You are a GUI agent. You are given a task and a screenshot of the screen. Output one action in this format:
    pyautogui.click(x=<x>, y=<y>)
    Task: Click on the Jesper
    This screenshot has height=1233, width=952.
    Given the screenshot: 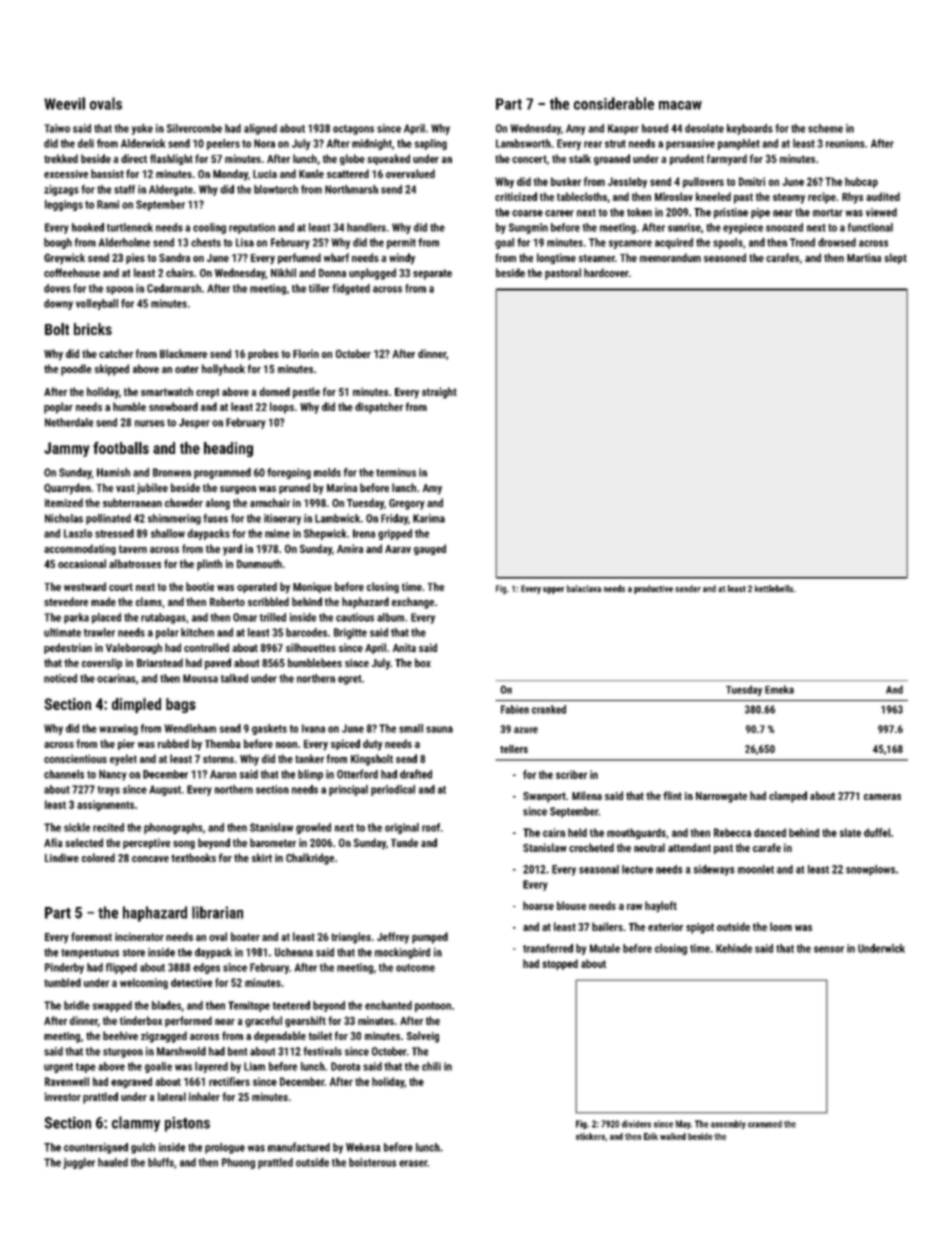 What is the action you would take?
    pyautogui.click(x=194, y=423)
